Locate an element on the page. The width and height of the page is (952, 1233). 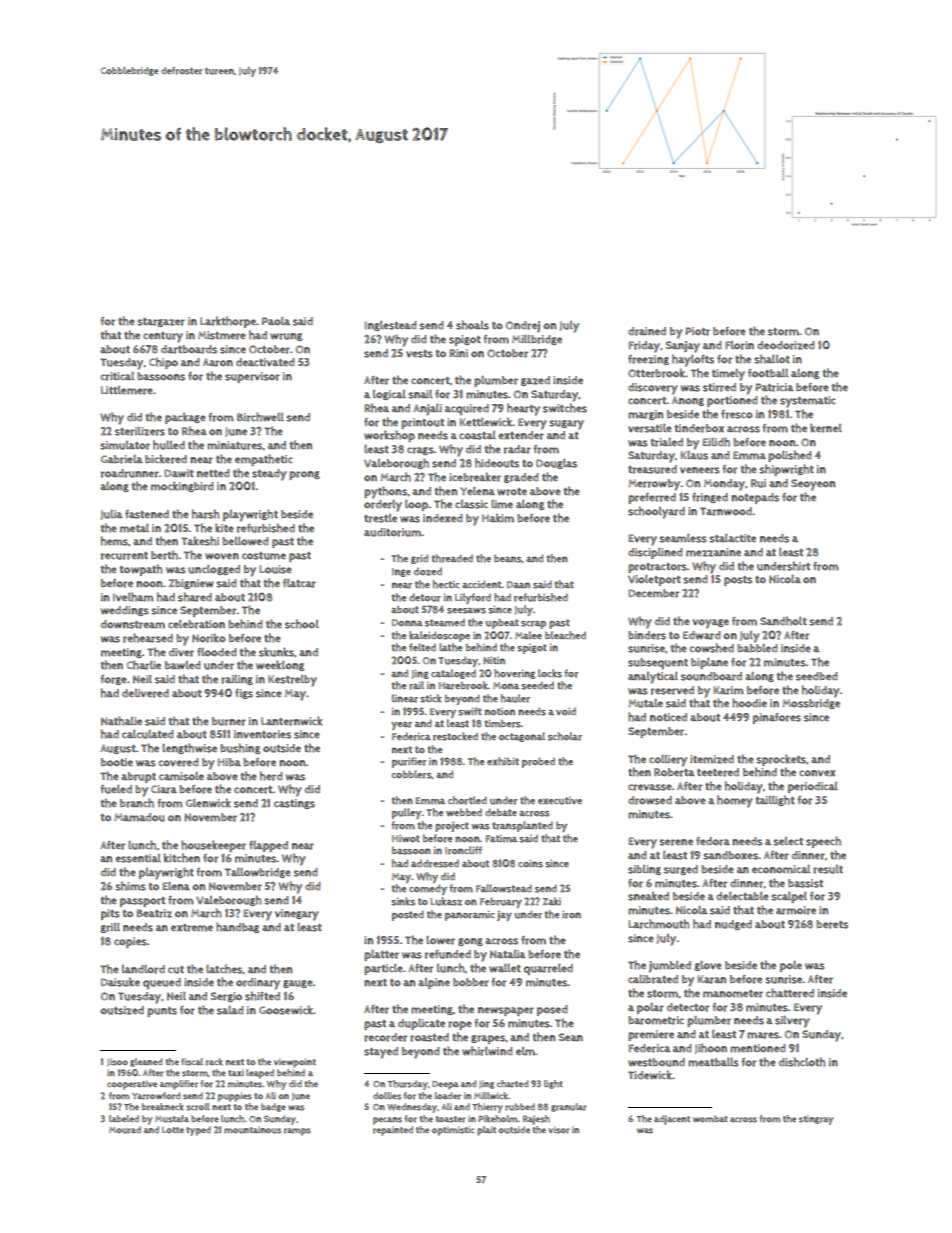
radar is located at coordinates (517, 449).
